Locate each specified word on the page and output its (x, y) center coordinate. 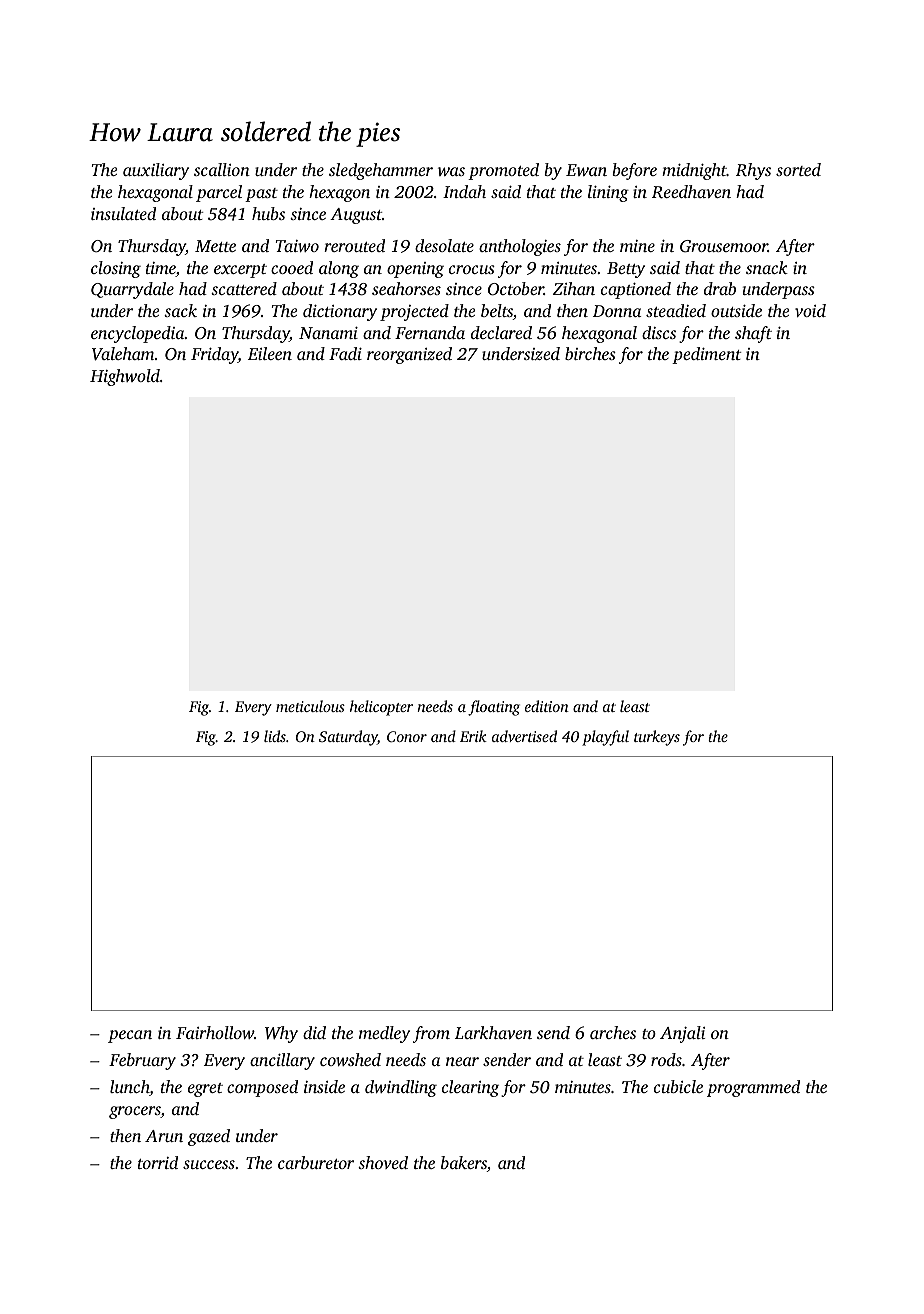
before (634, 171)
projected (414, 312)
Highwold (125, 377)
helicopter (381, 708)
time (161, 269)
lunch (130, 1088)
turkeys (657, 738)
